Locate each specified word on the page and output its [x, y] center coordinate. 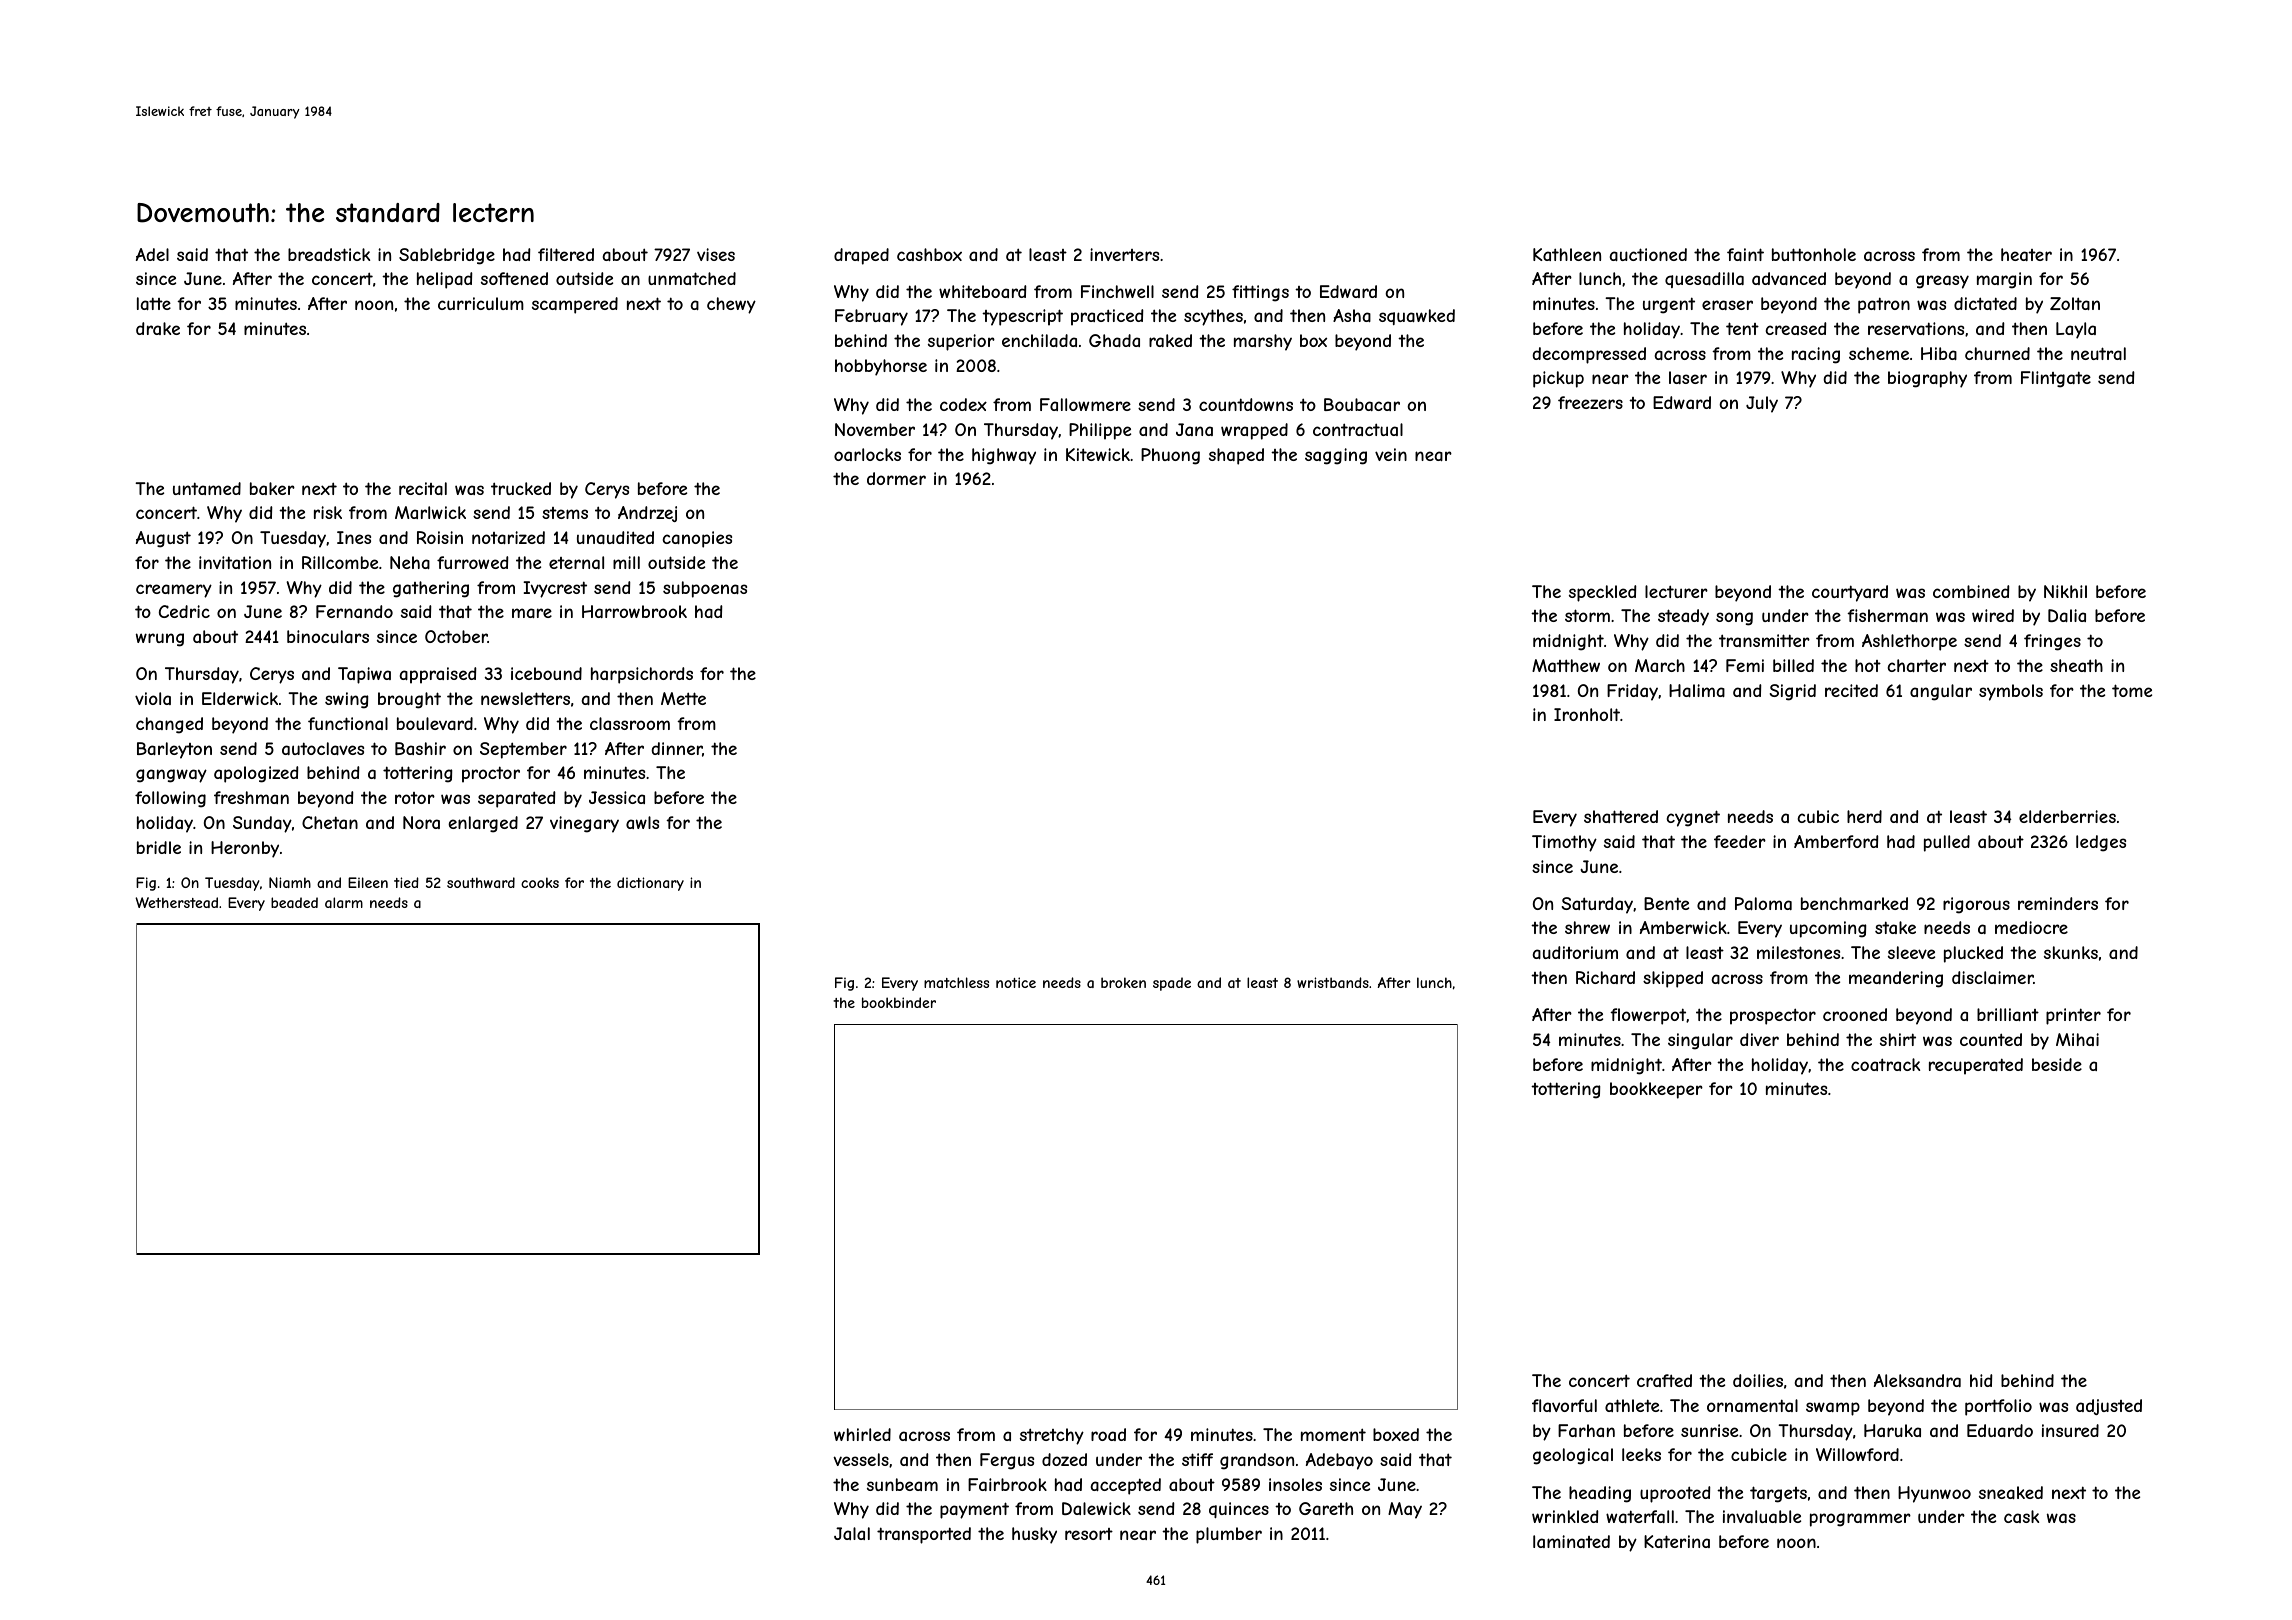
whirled [862, 1434]
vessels [861, 1459]
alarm [344, 902]
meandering [1896, 979]
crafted [1664, 1380]
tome [2132, 690]
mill [626, 562]
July [1762, 404]
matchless [956, 982]
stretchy [1052, 1436]
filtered [566, 254]
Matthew [1566, 665]
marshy [1263, 342]
